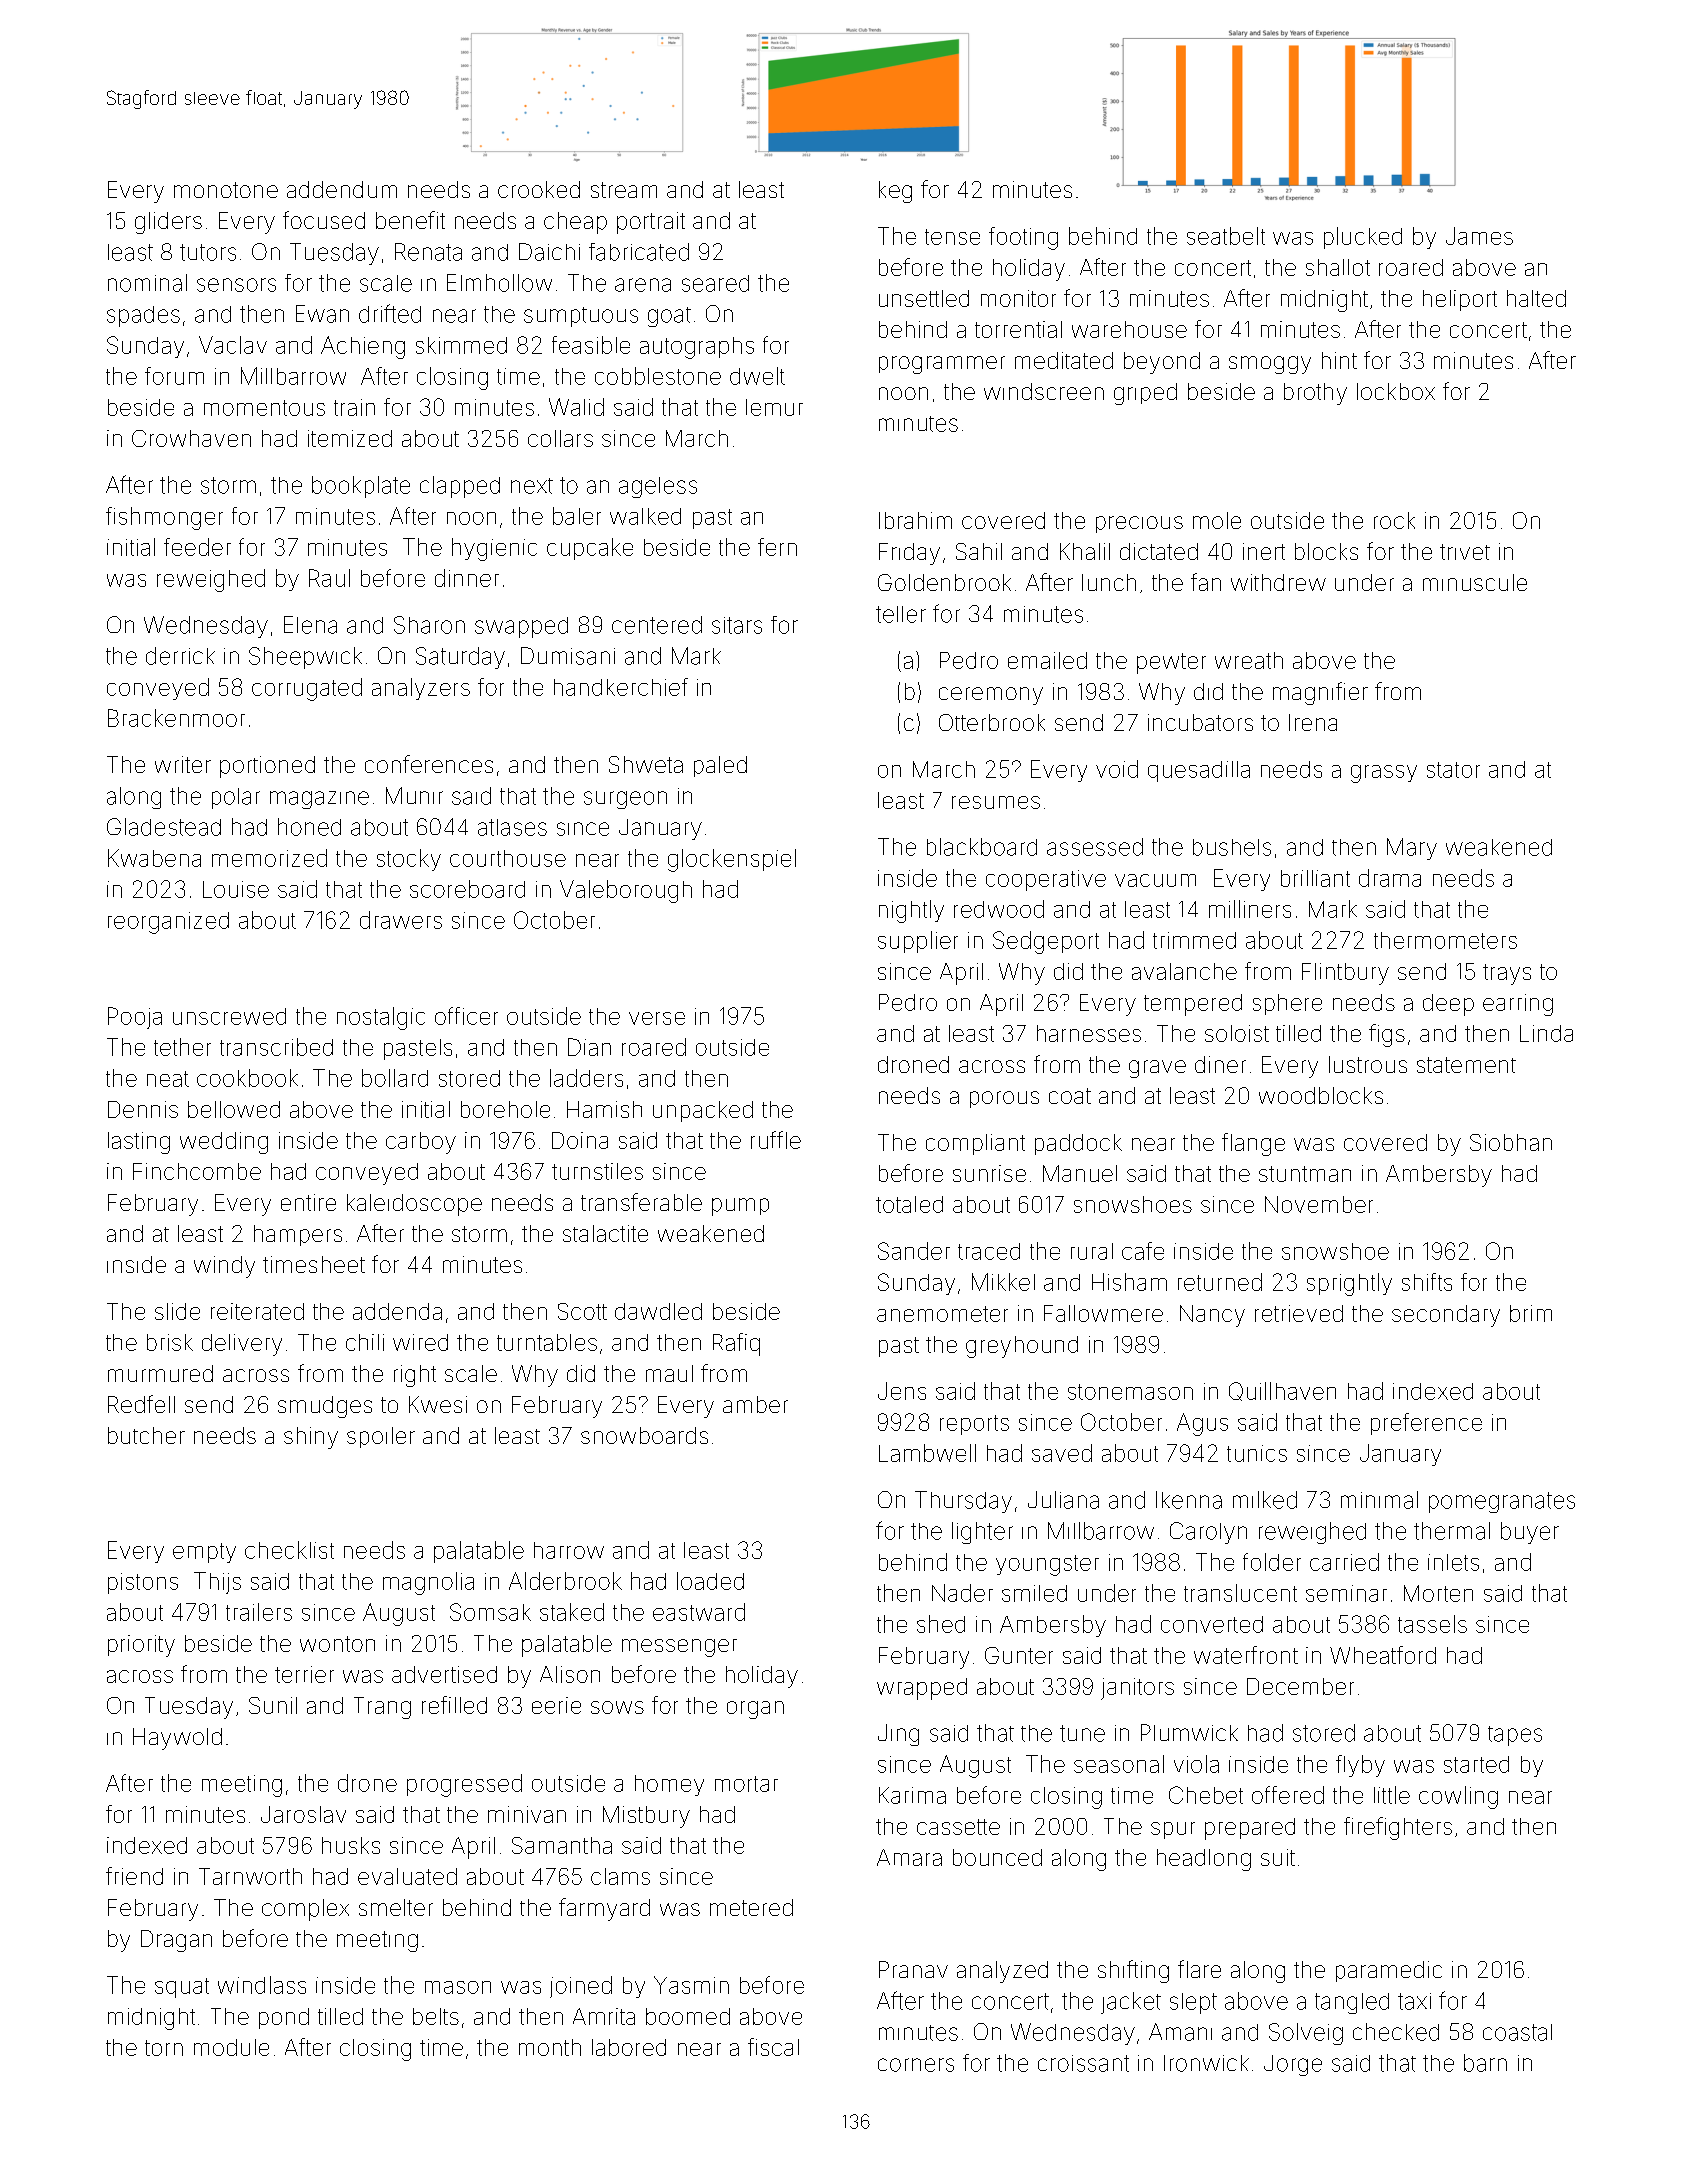 This screenshot has height=2178, width=1683. I want to click on returned, so click(1220, 1282).
